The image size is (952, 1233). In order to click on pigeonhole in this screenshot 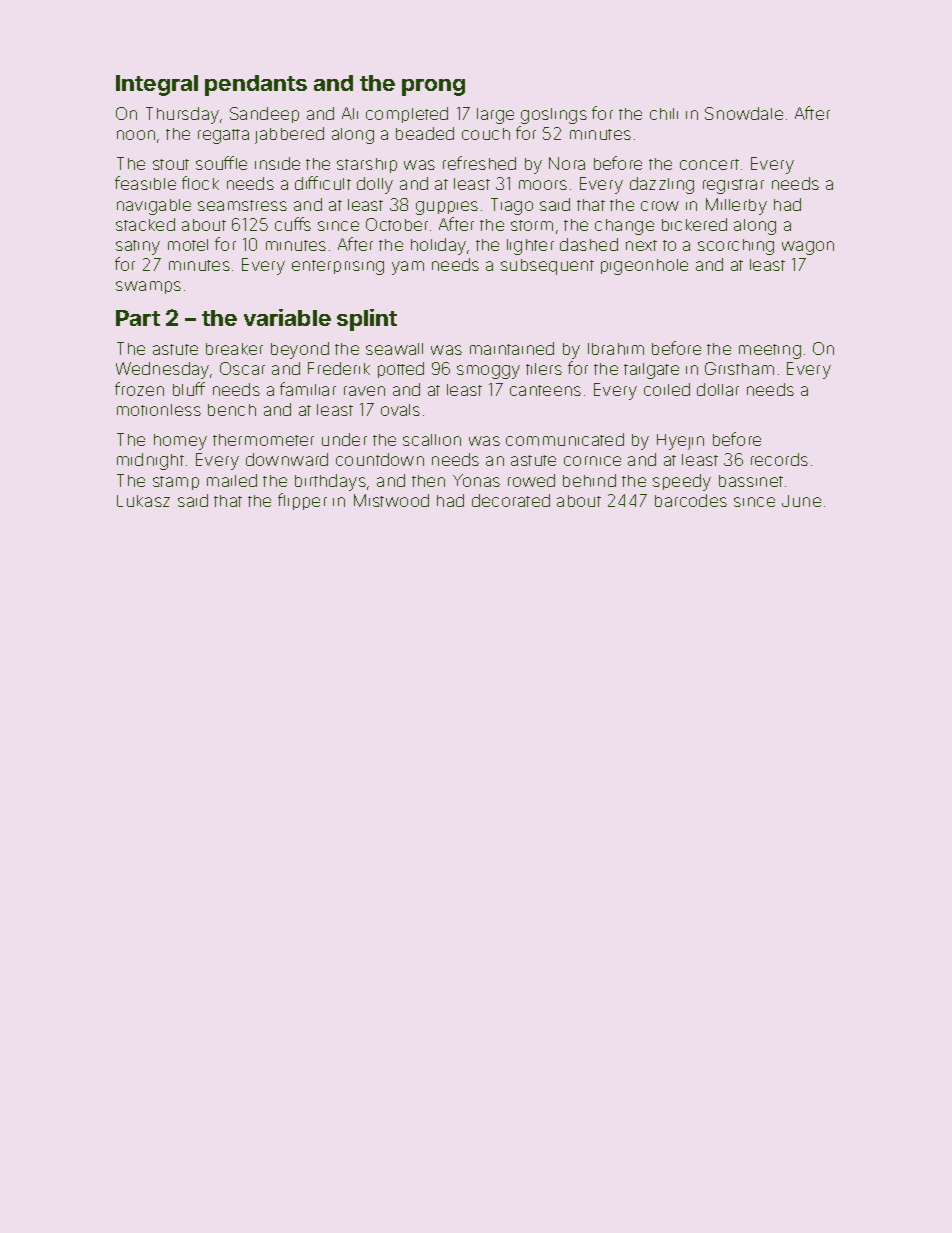, I will do `click(644, 267)`.
